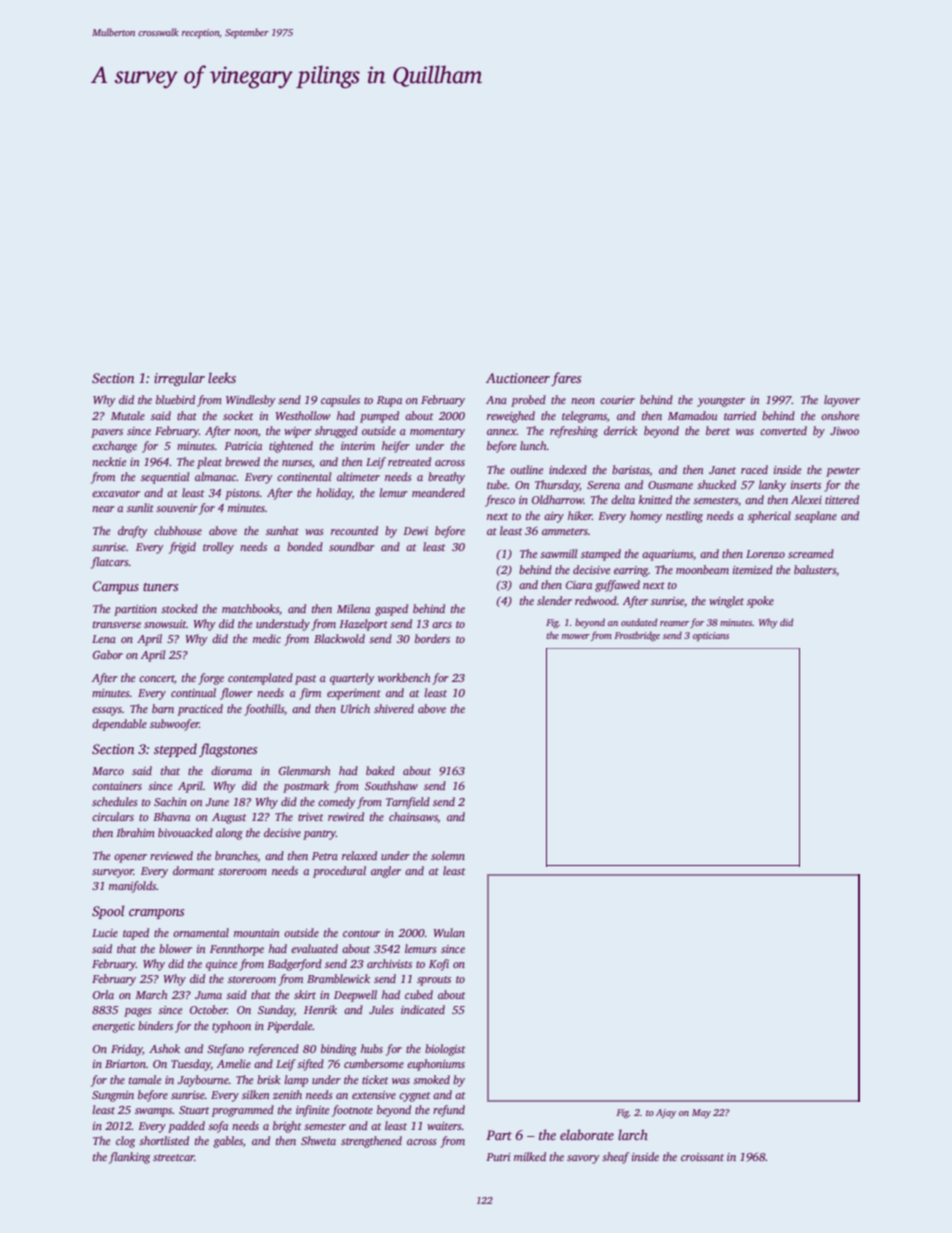 This image has width=952, height=1233. Describe the element at coordinates (637, 636) in the image. I see `Frostbridge` at that location.
